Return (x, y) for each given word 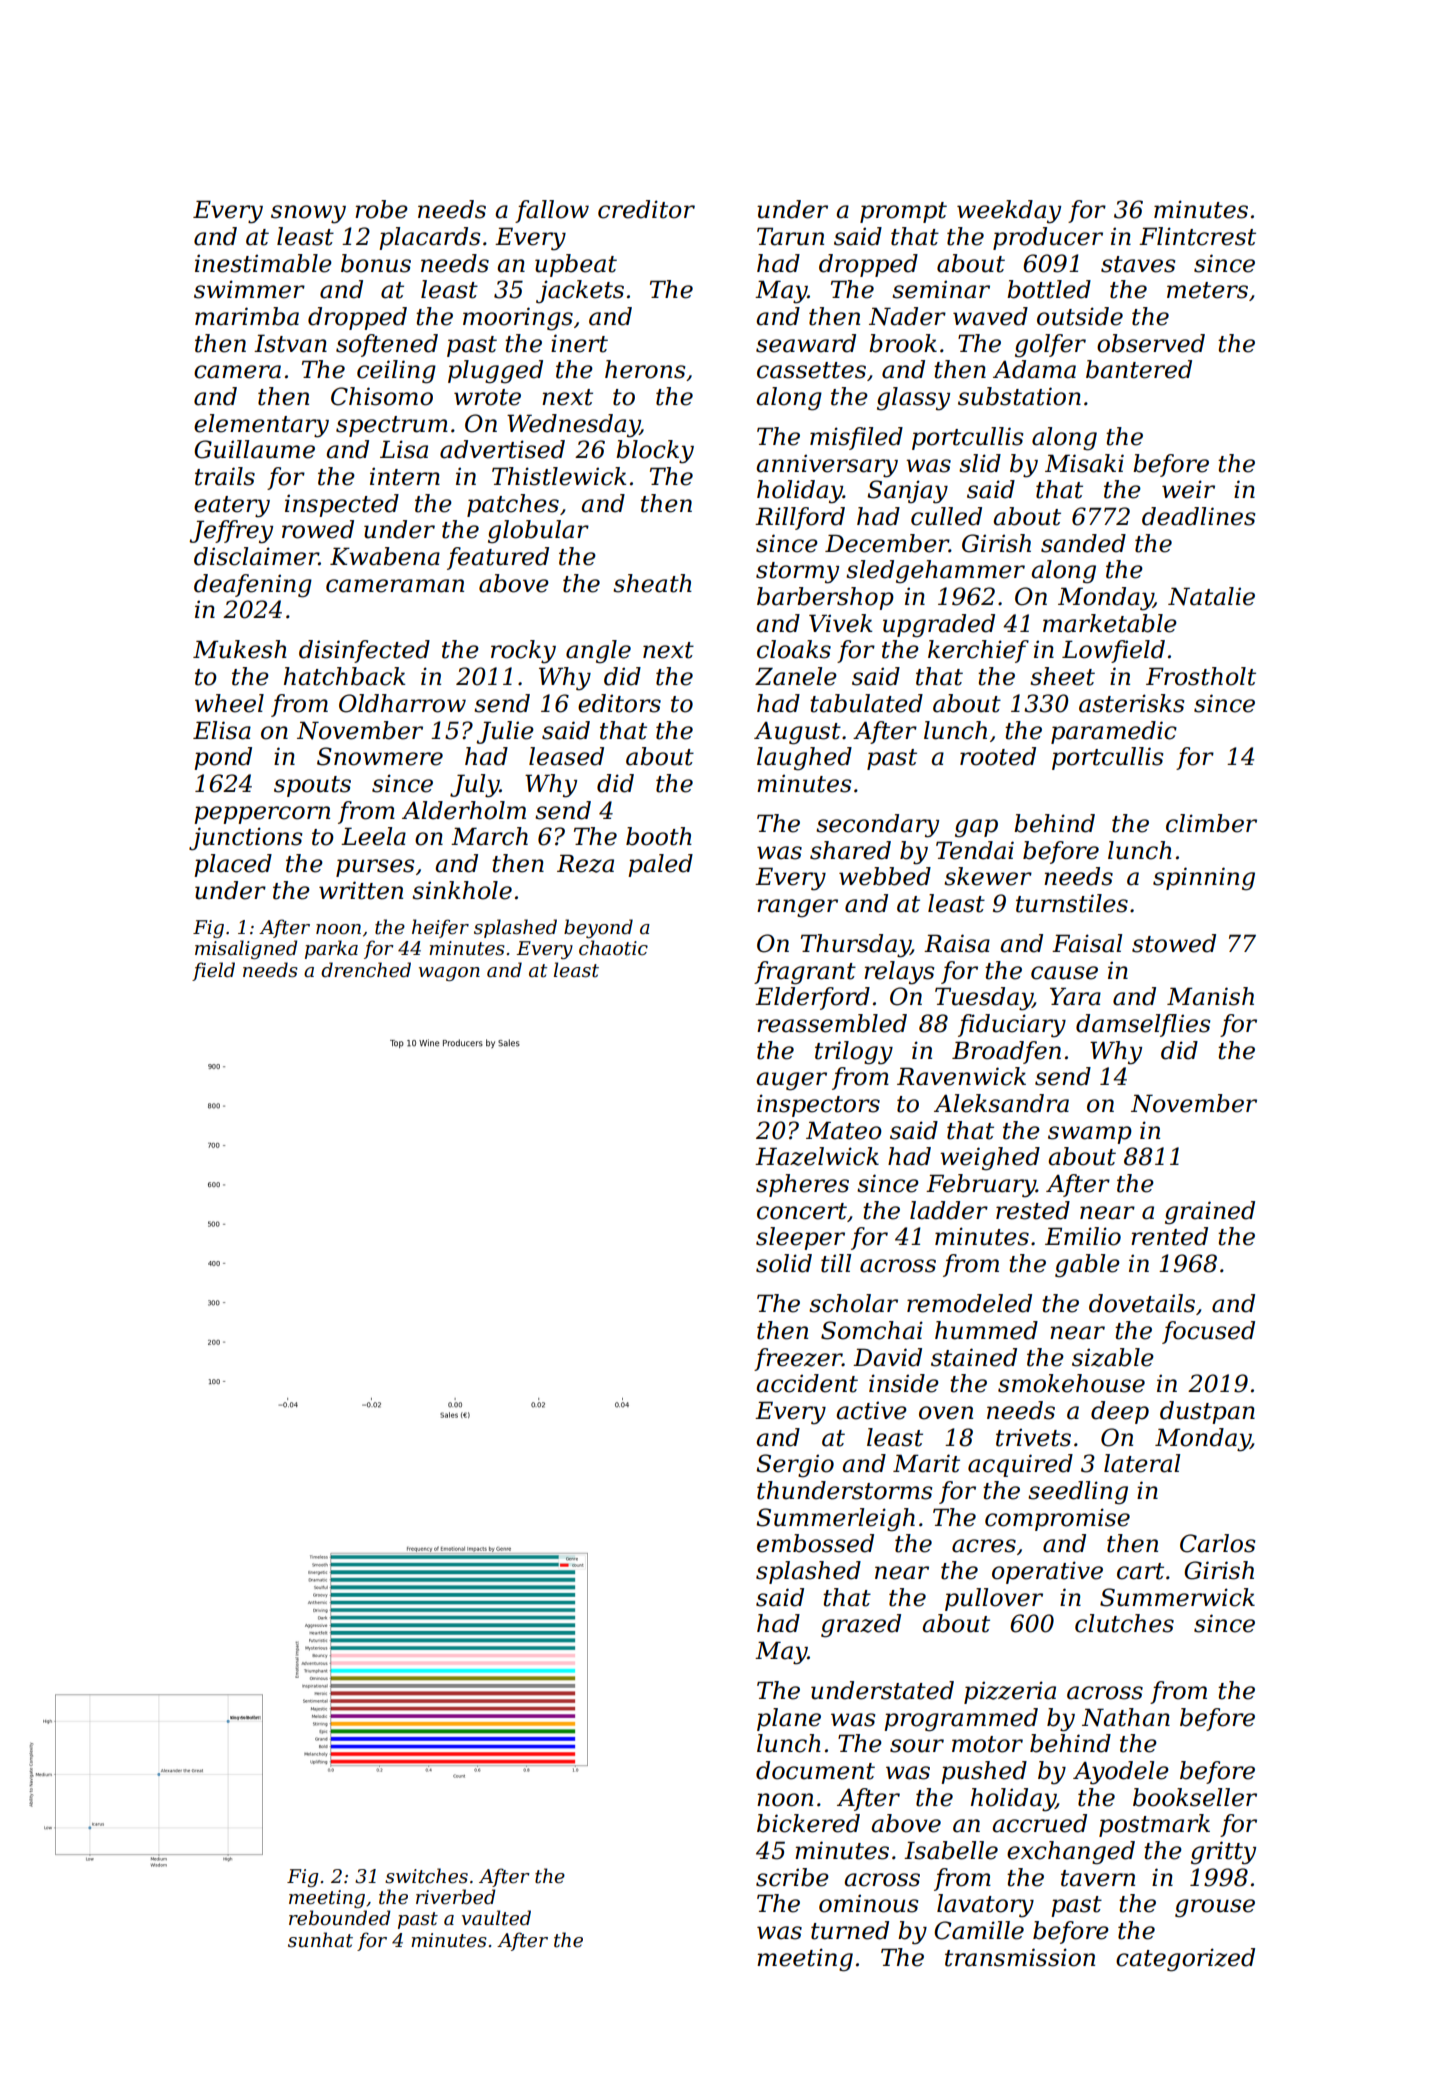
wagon (449, 974)
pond (223, 758)
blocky (655, 452)
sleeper (800, 1238)
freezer (798, 1359)
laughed (804, 758)
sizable (1113, 1357)
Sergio (795, 1466)
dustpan (1207, 1412)
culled (946, 516)
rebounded (340, 1918)
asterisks (1131, 703)
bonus (376, 263)
